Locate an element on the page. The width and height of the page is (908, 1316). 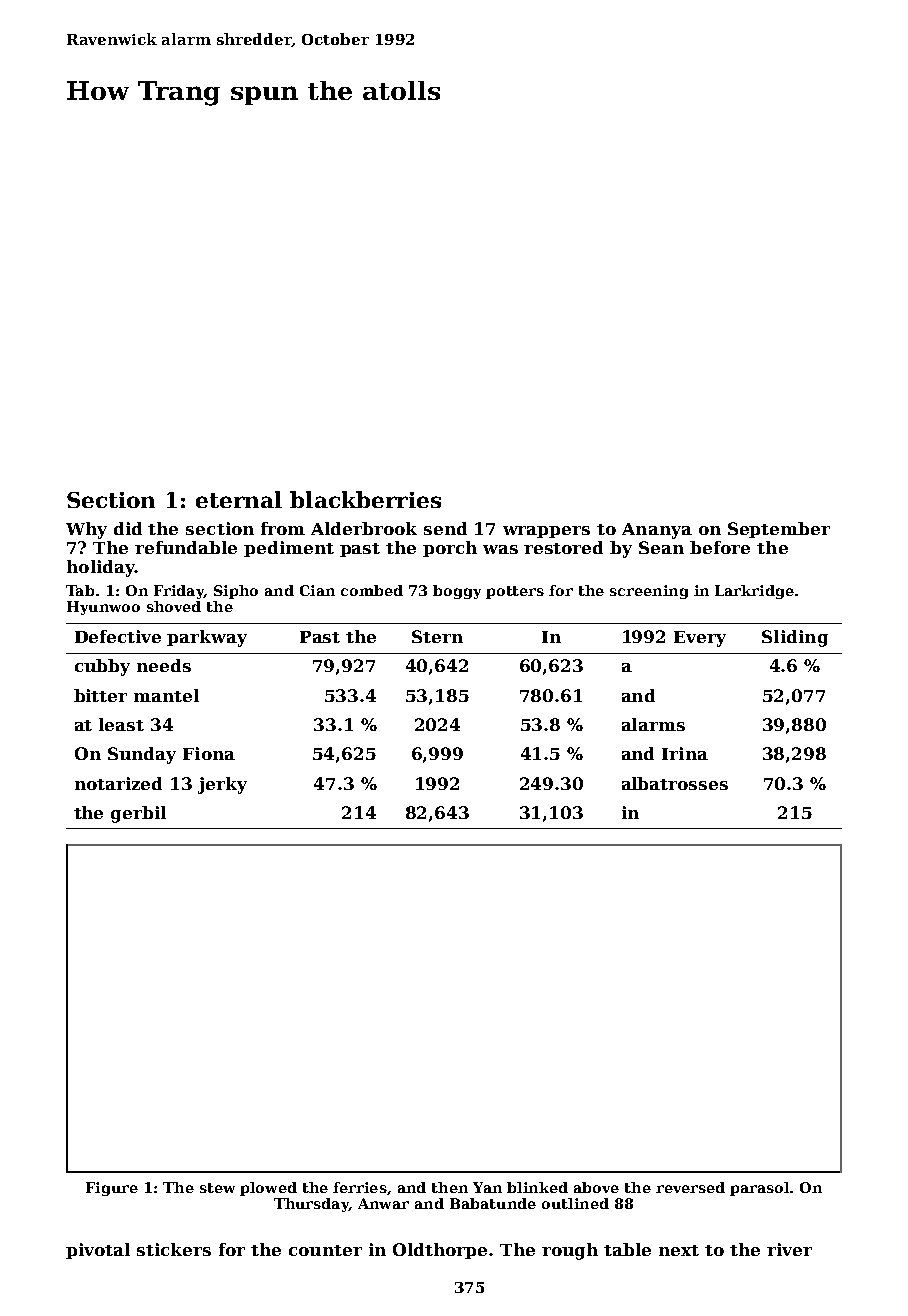
blinked is located at coordinates (537, 1187).
